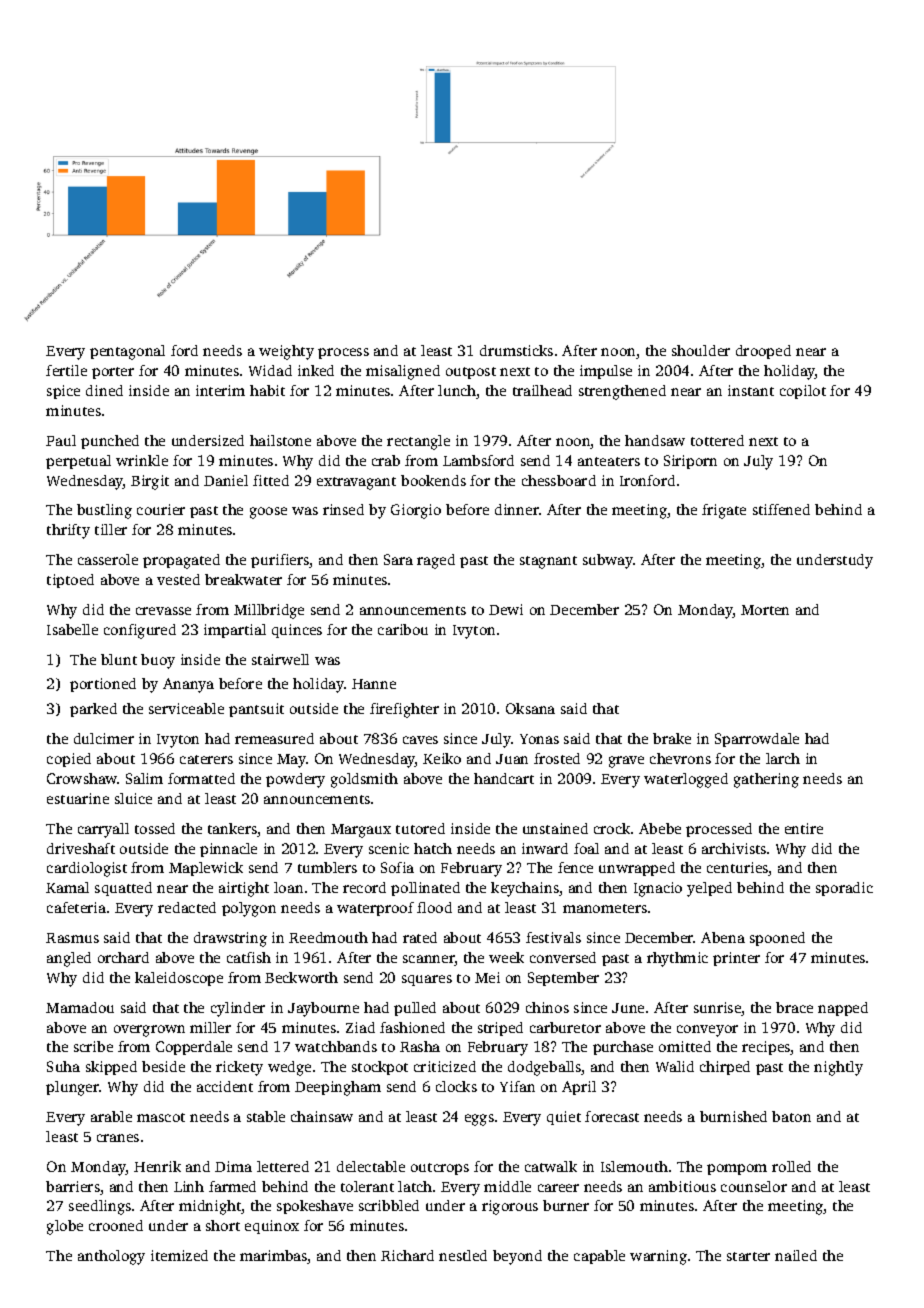 The width and height of the screenshot is (924, 1308). Describe the element at coordinates (738, 869) in the screenshot. I see `centuries` at that location.
